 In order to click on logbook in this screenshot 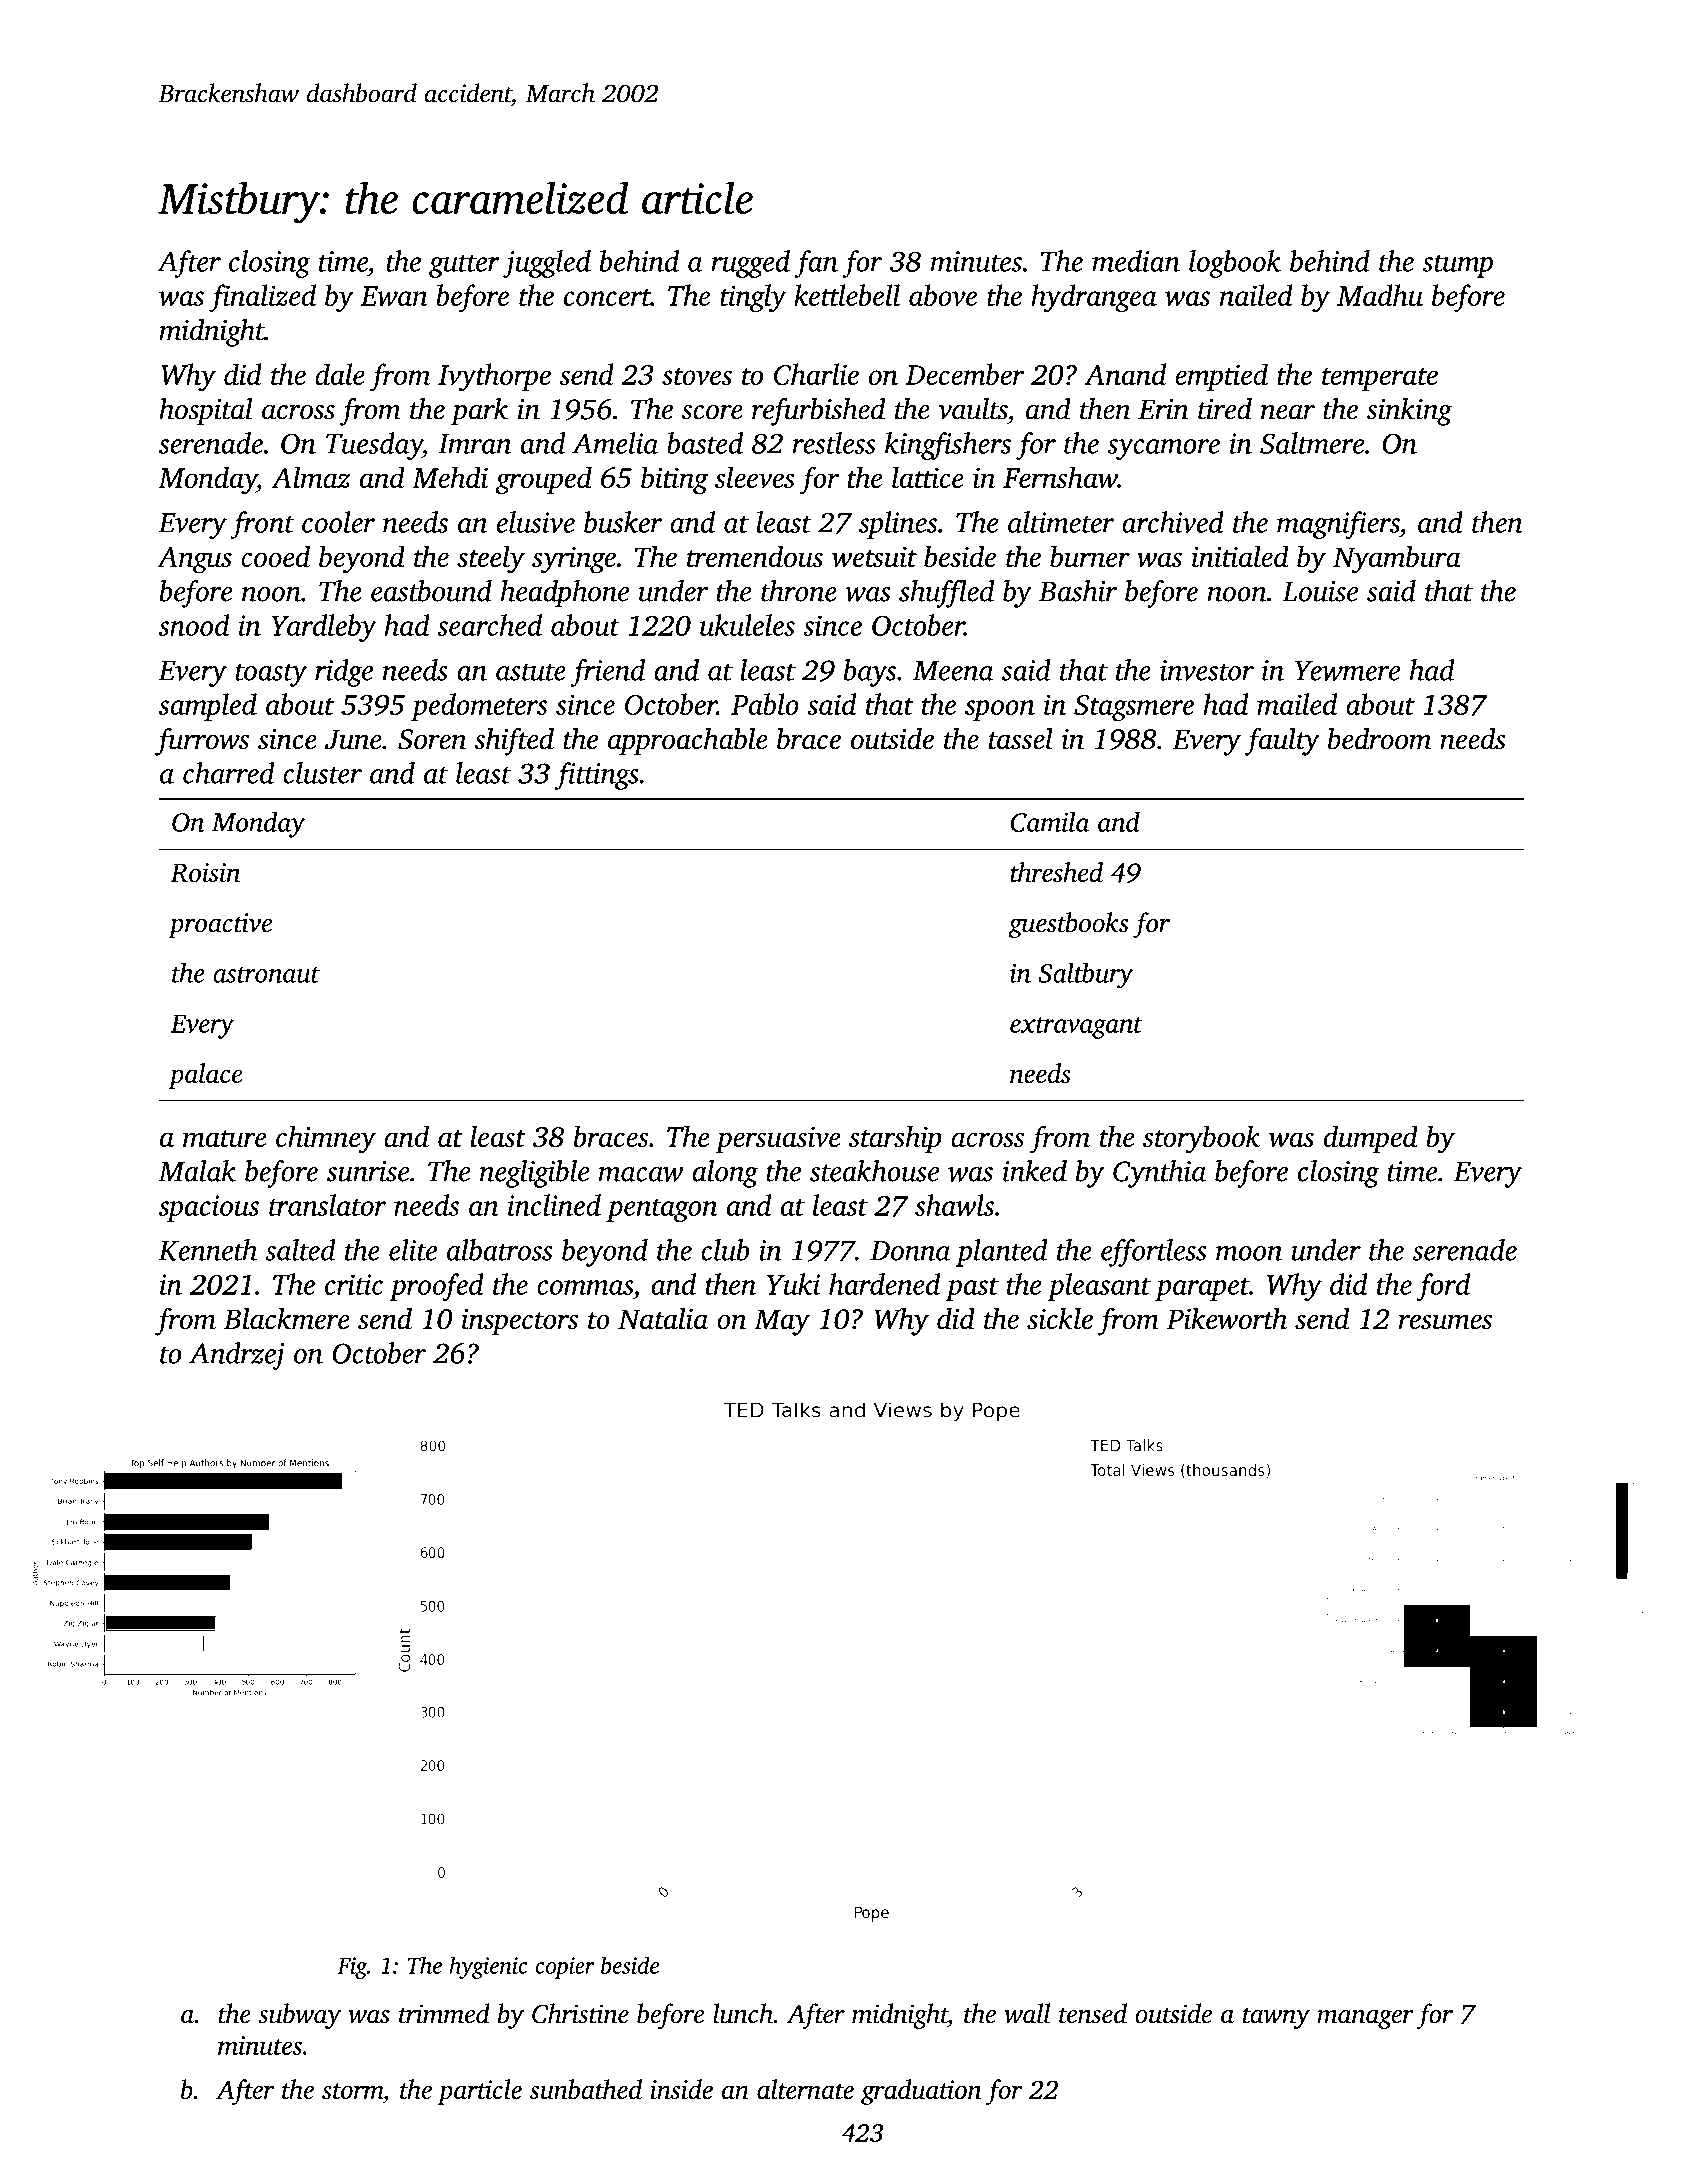, I will do `click(1235, 264)`.
